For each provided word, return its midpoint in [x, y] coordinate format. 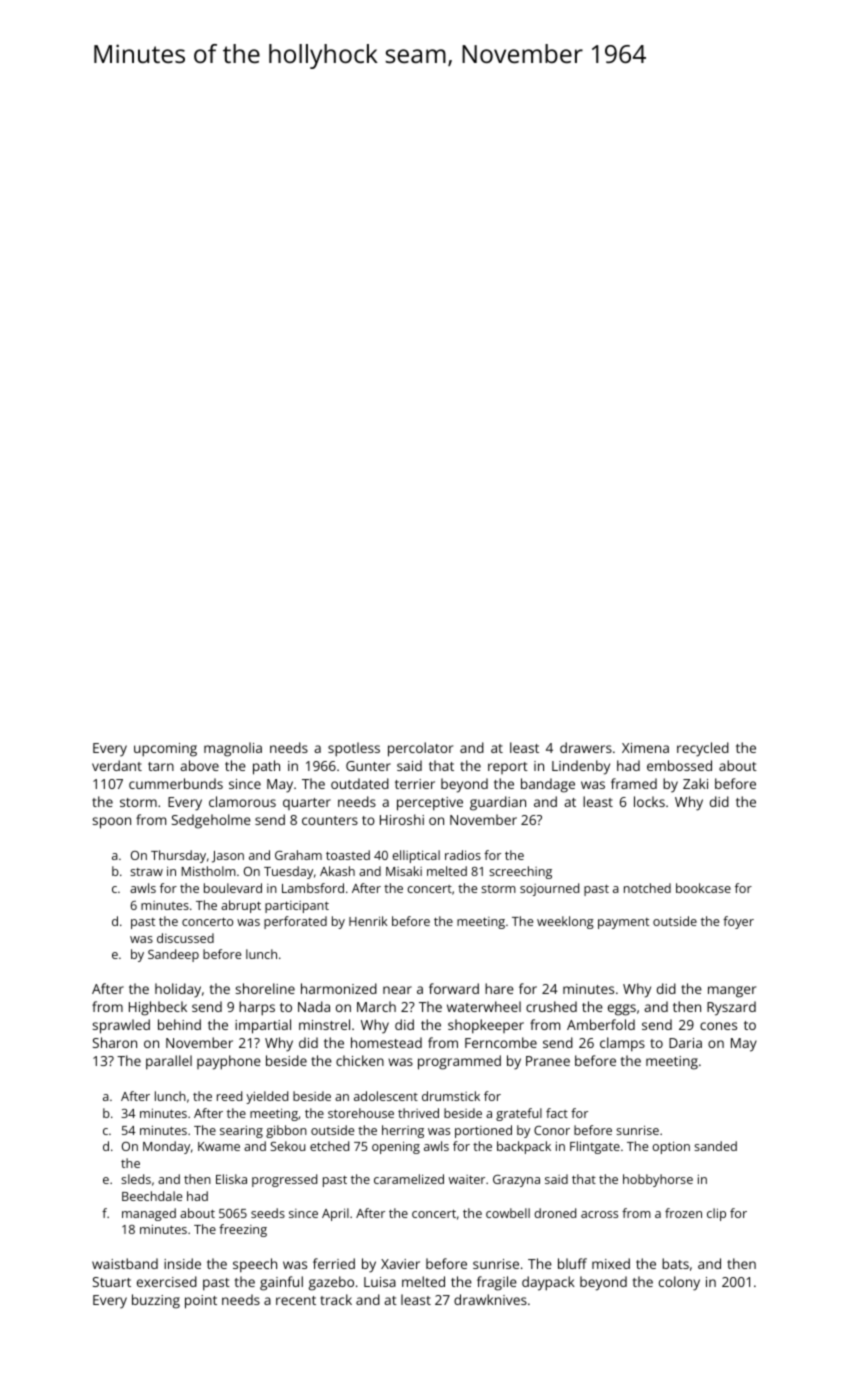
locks [649, 801]
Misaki [404, 871]
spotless [354, 749]
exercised [167, 1281]
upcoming [165, 750]
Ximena [645, 748]
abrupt [241, 906]
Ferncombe [501, 1042]
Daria [685, 1043]
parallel [169, 1062]
